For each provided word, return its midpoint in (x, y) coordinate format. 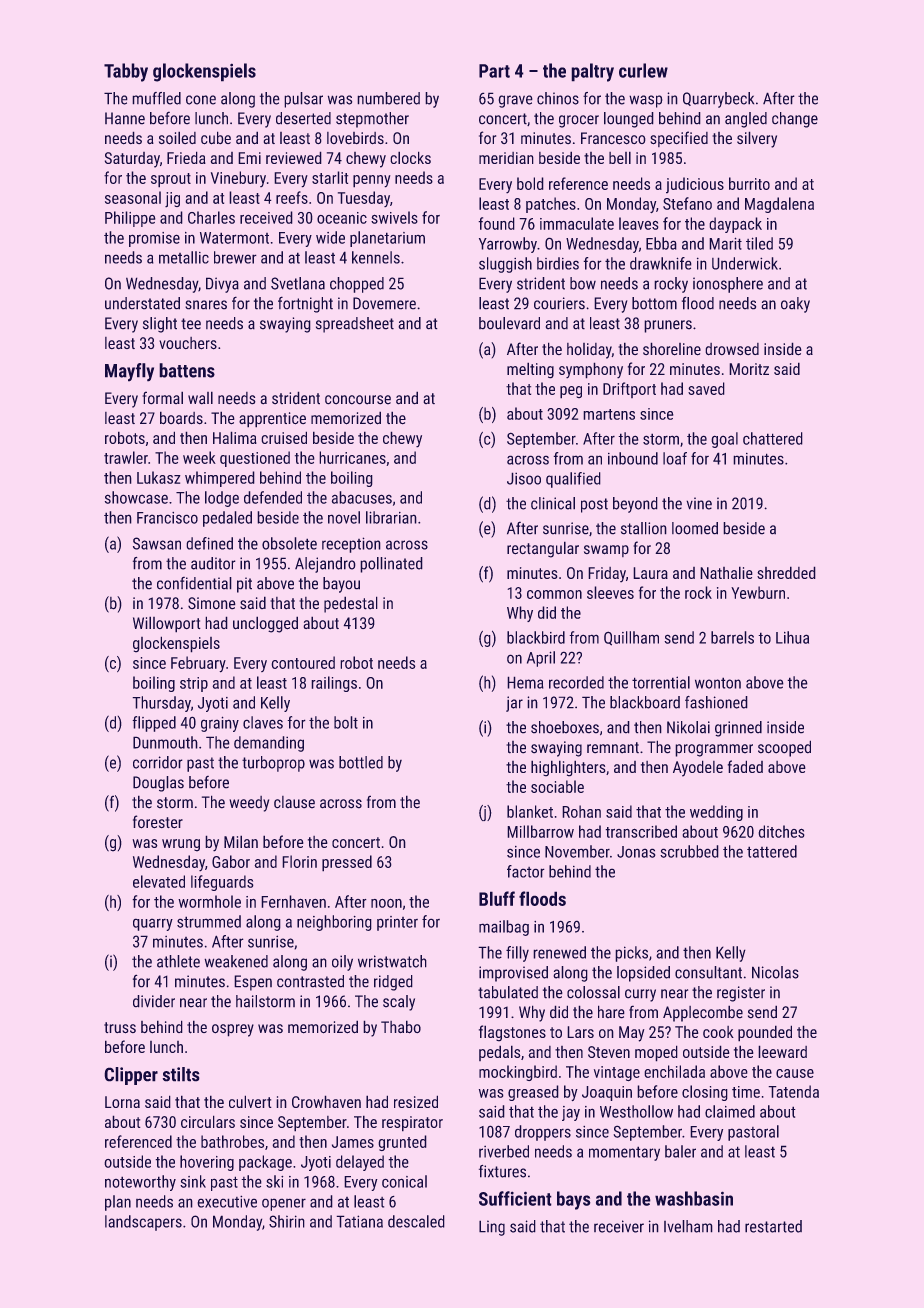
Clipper (131, 1076)
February (198, 664)
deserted (303, 118)
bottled (361, 762)
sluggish (505, 265)
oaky (795, 305)
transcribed (641, 831)
